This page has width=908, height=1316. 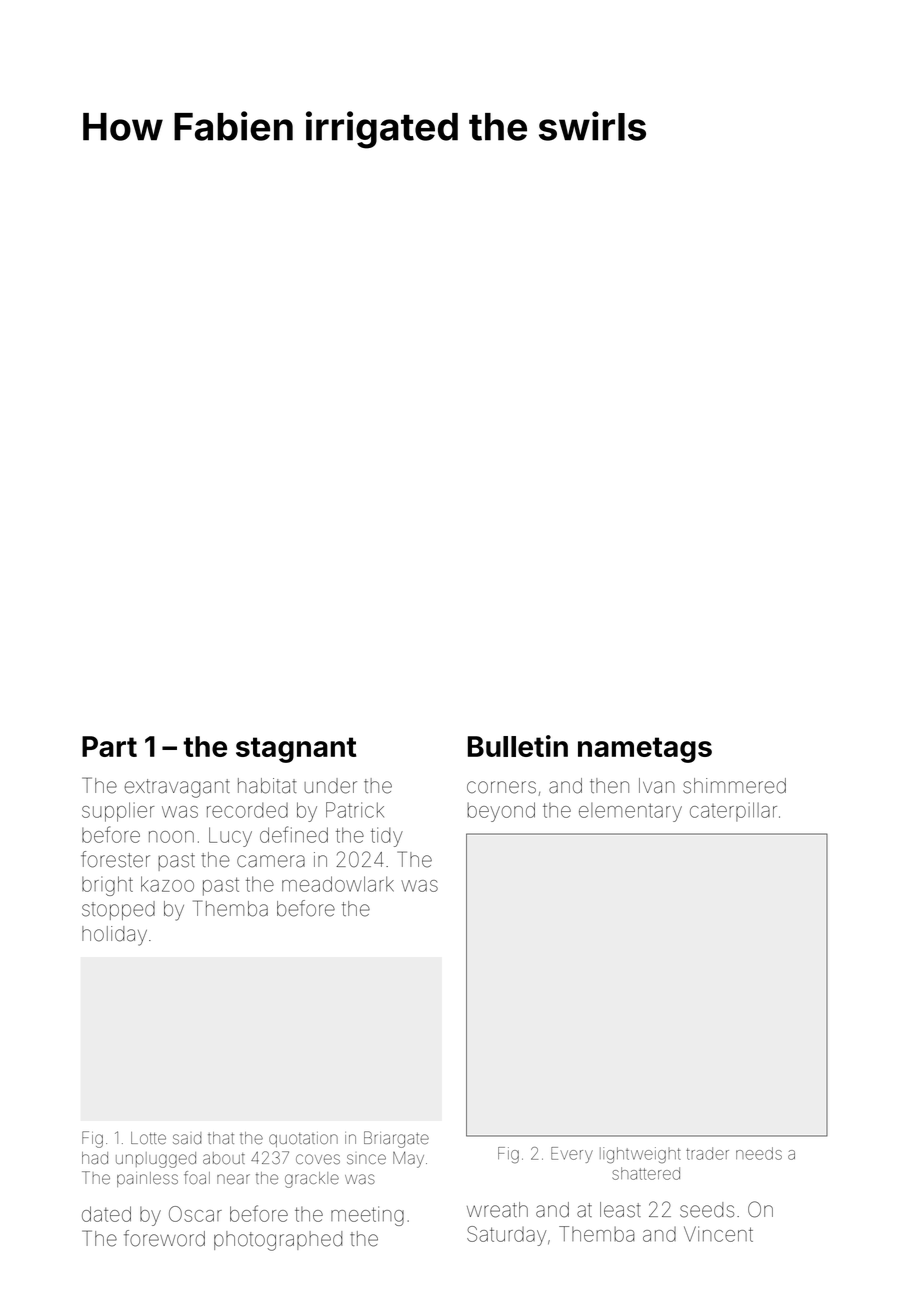 I want to click on recorded, so click(x=247, y=810).
